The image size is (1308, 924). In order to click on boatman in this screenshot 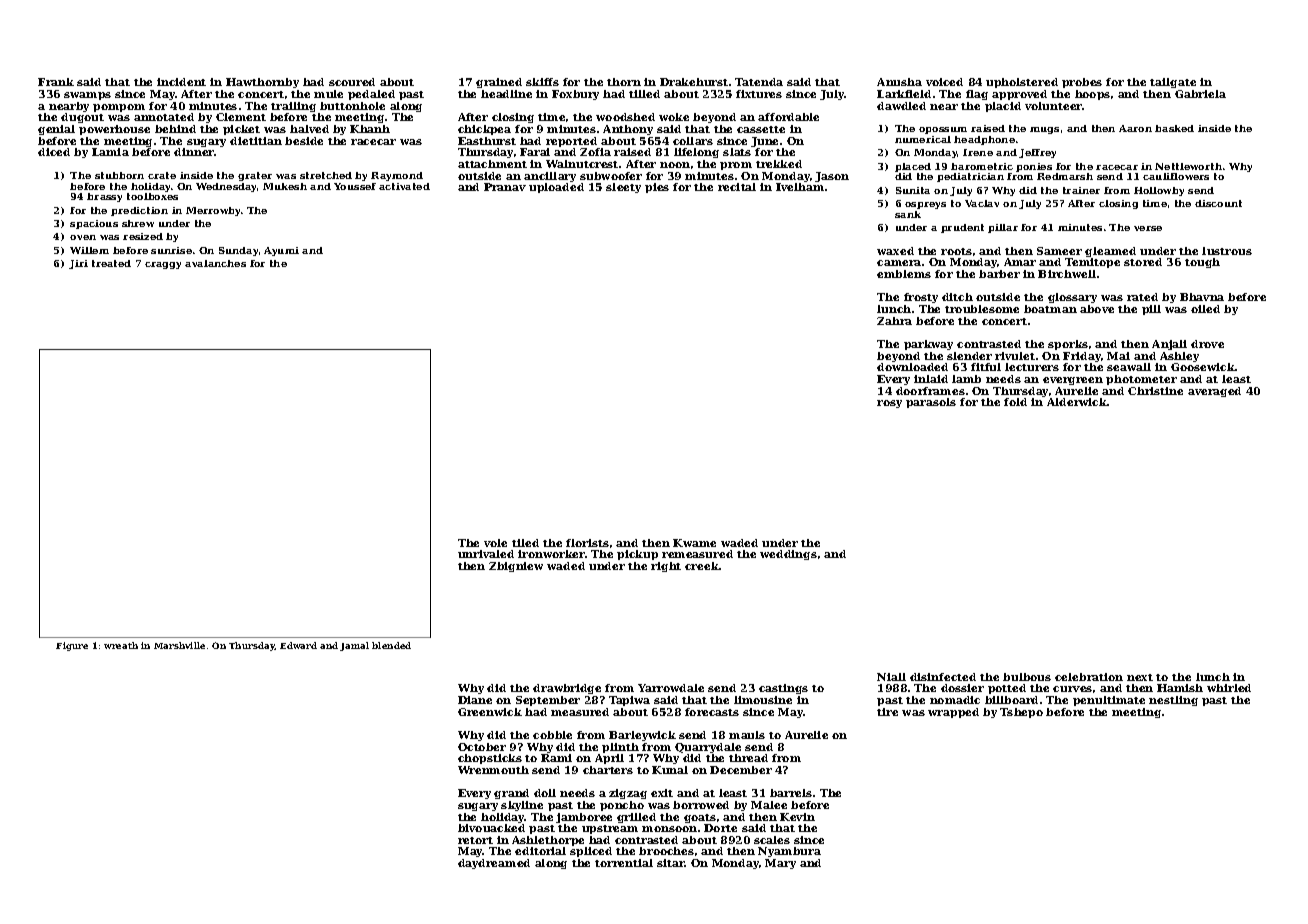, I will do `click(1050, 309)`.
